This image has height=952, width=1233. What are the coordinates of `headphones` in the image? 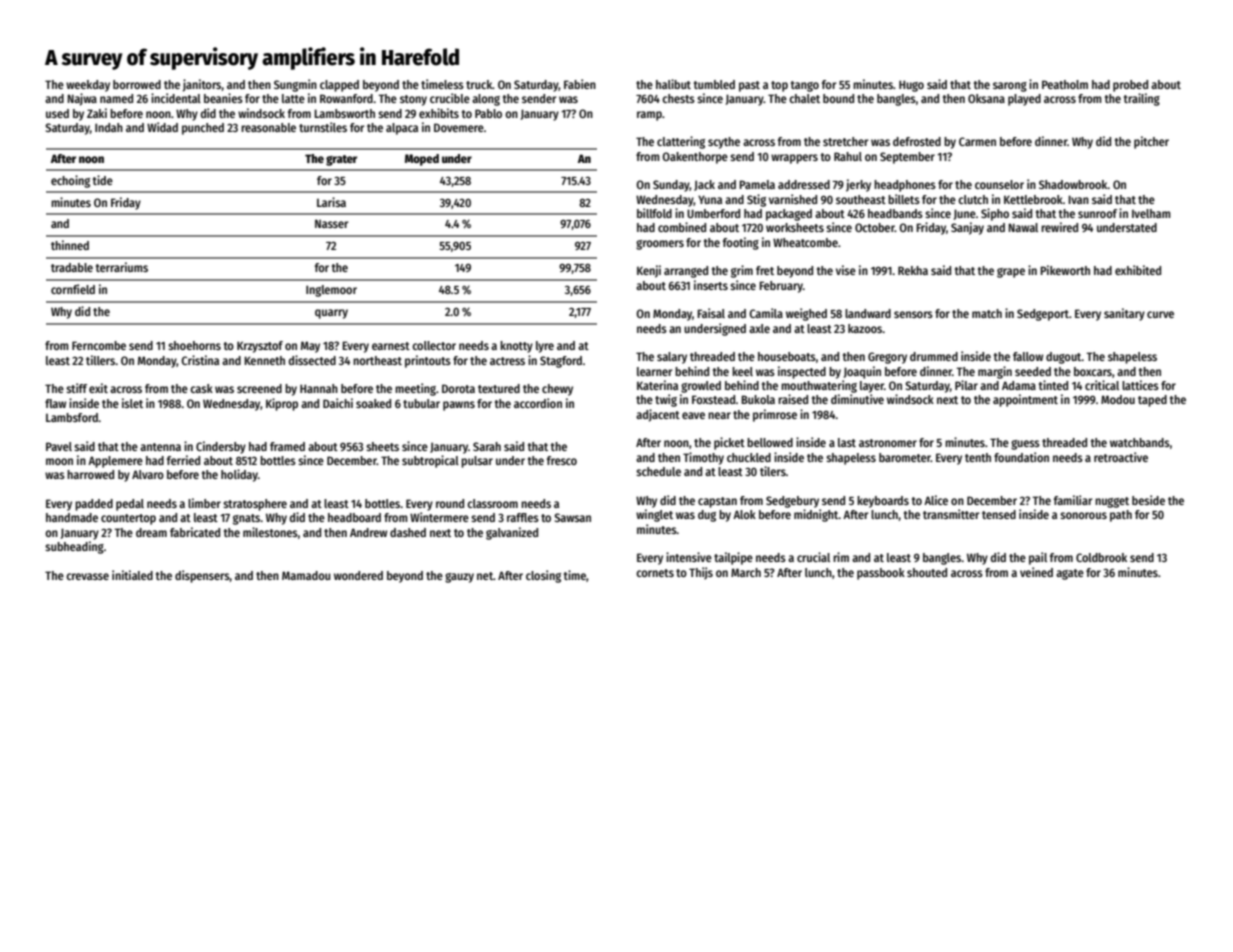 It's located at (905, 186).
